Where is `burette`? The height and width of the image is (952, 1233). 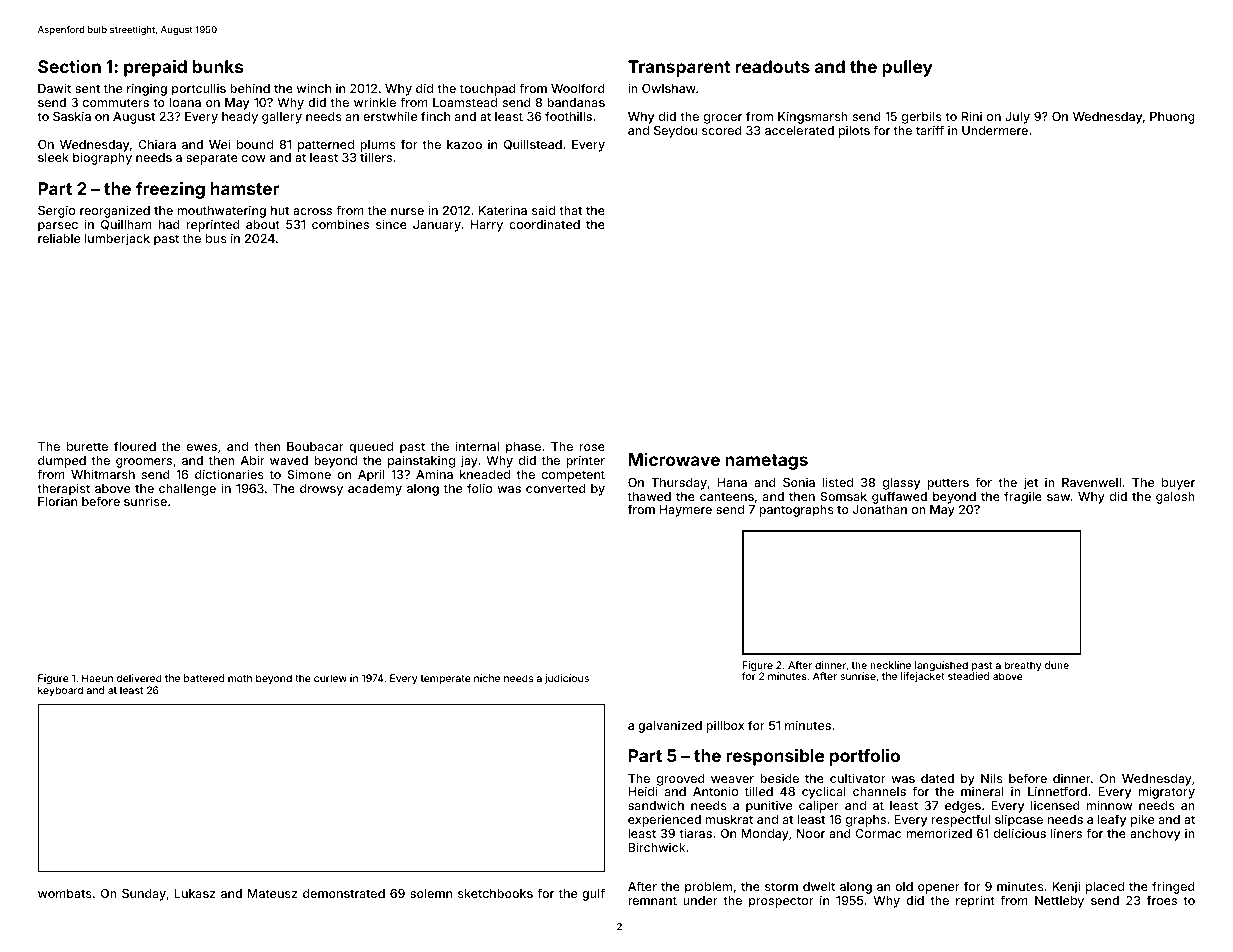 burette is located at coordinates (87, 446).
